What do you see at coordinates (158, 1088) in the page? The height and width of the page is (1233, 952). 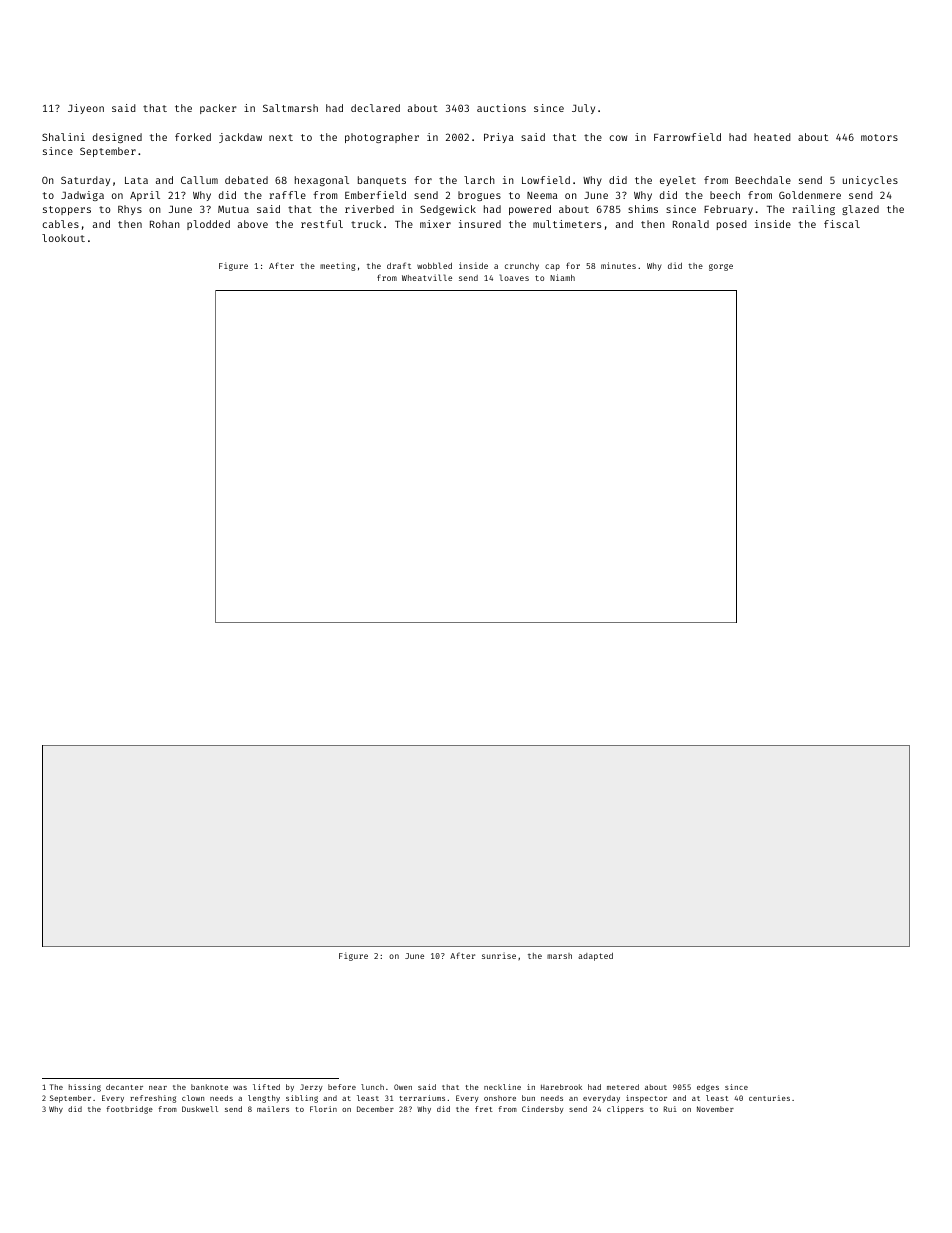 I see `near` at bounding box center [158, 1088].
